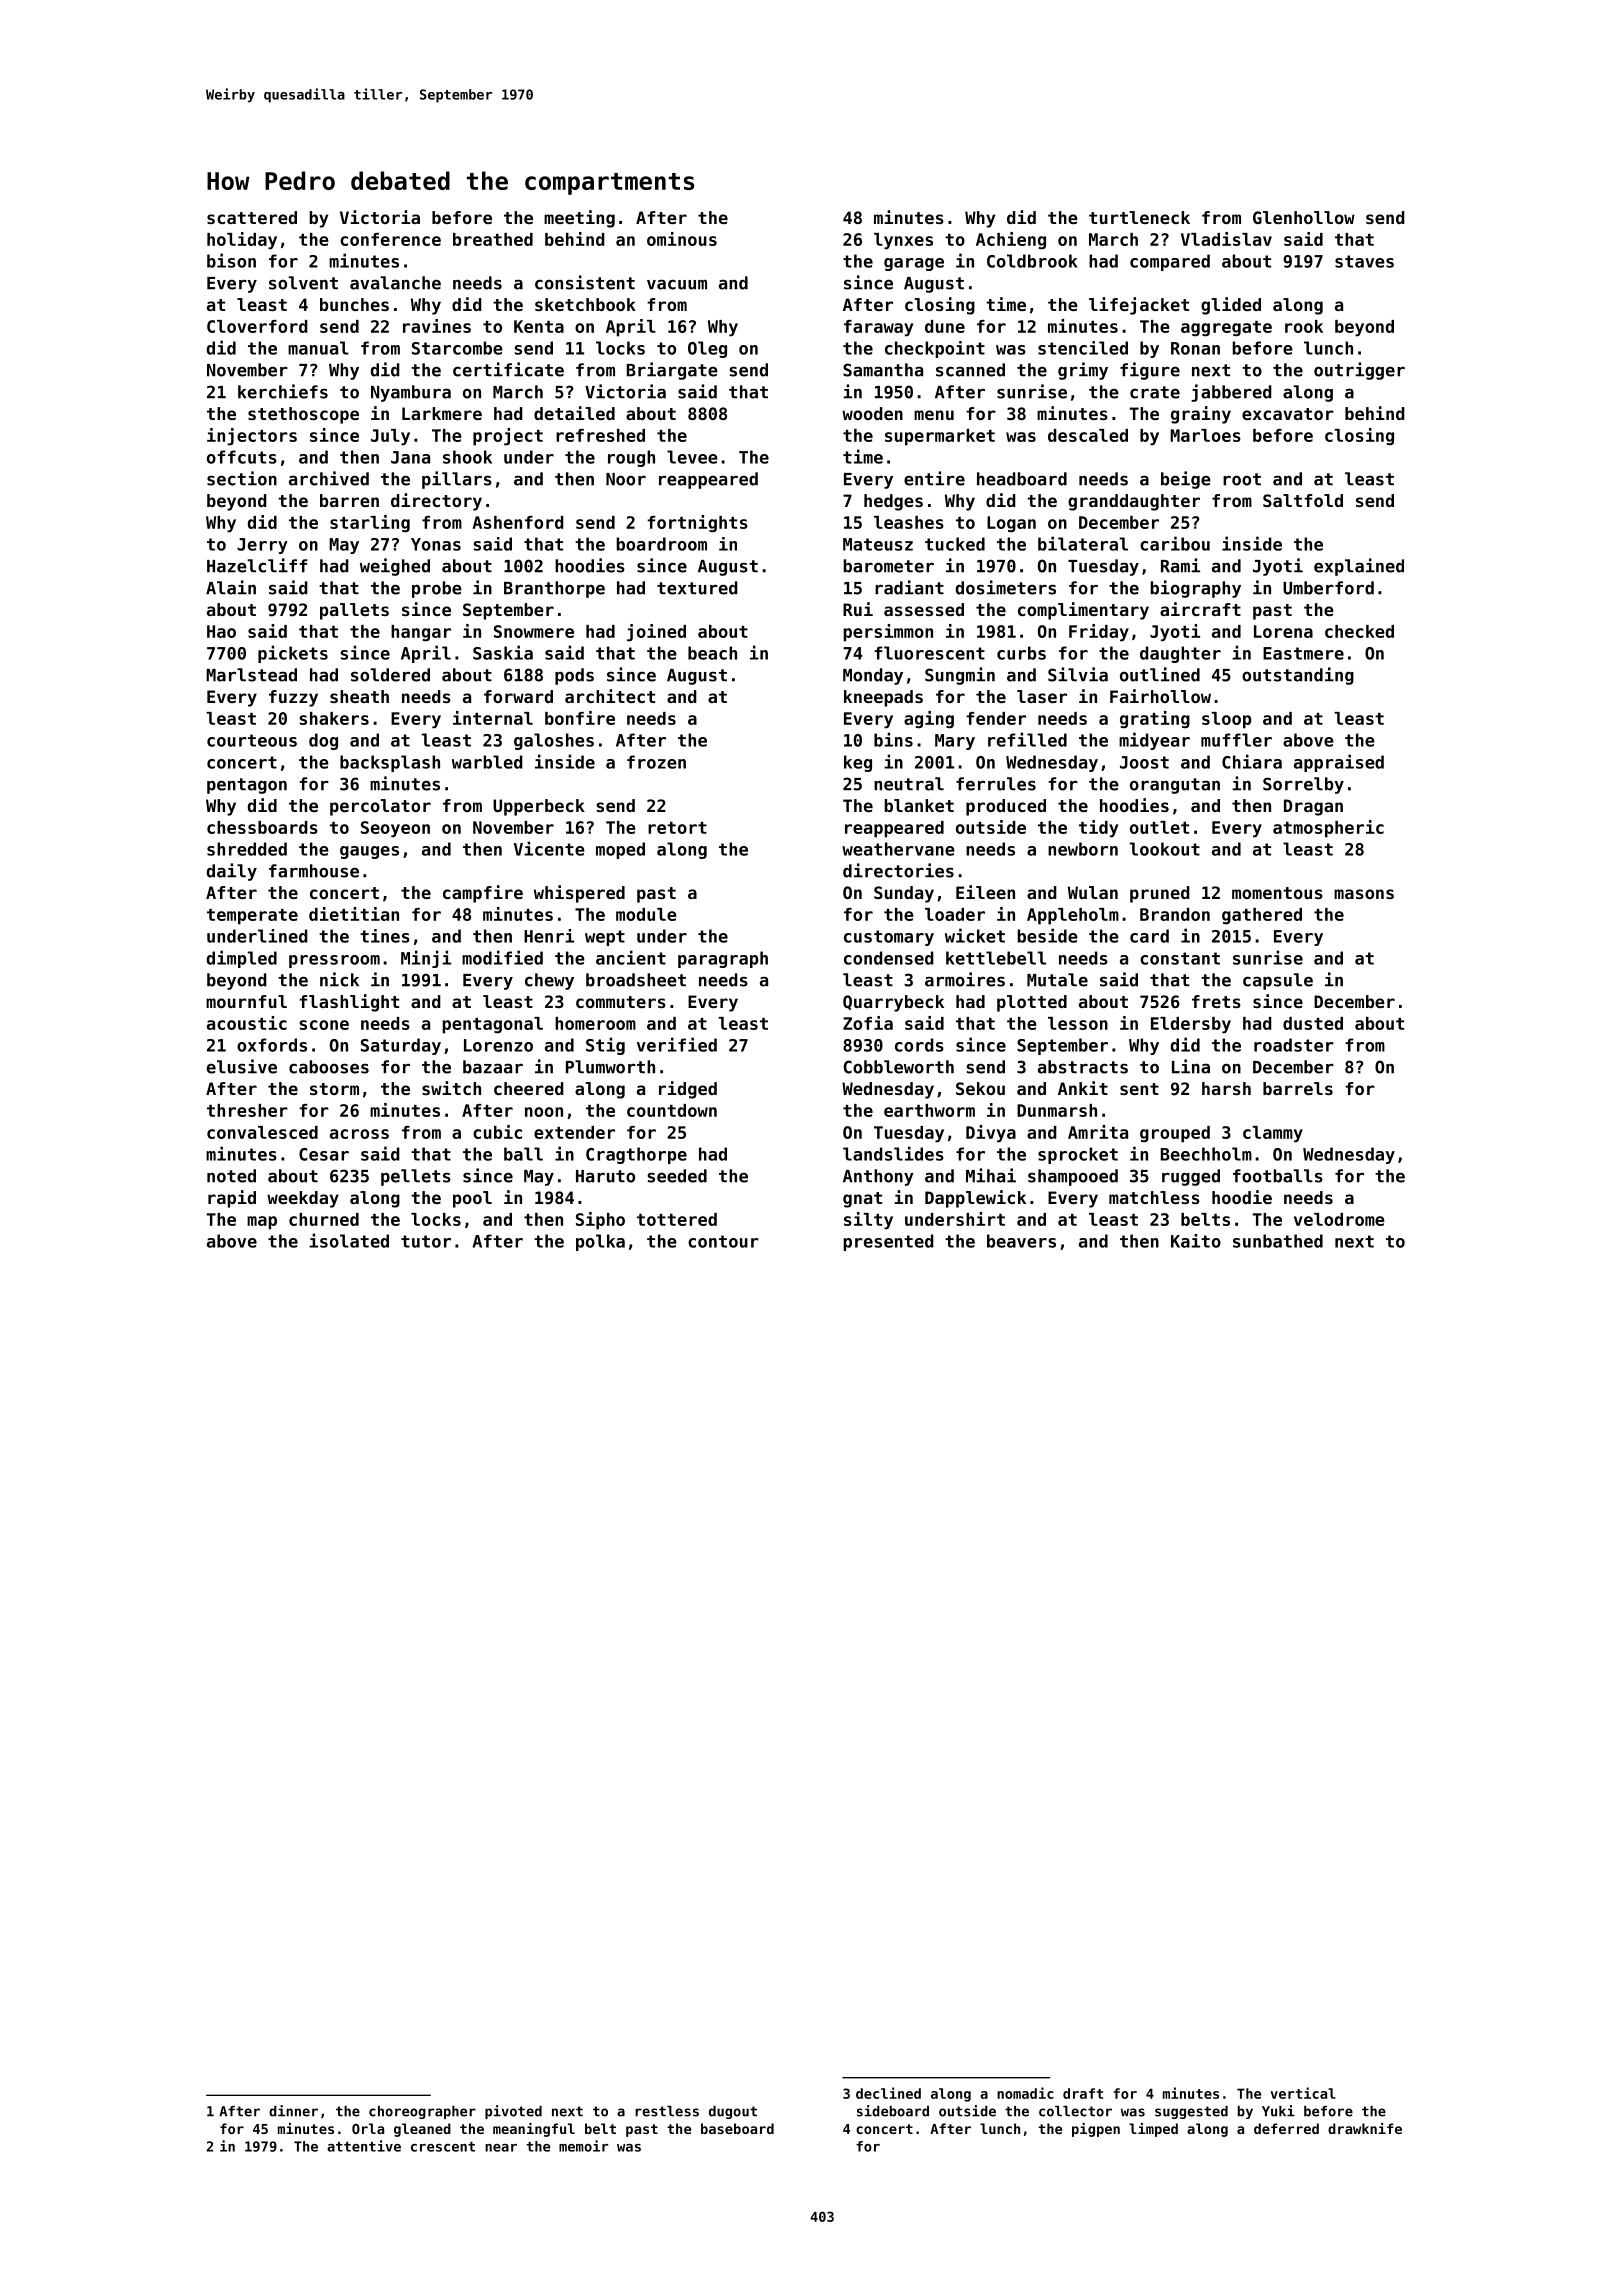 The width and height of the screenshot is (1620, 2292). I want to click on Glenhollow, so click(1304, 217).
